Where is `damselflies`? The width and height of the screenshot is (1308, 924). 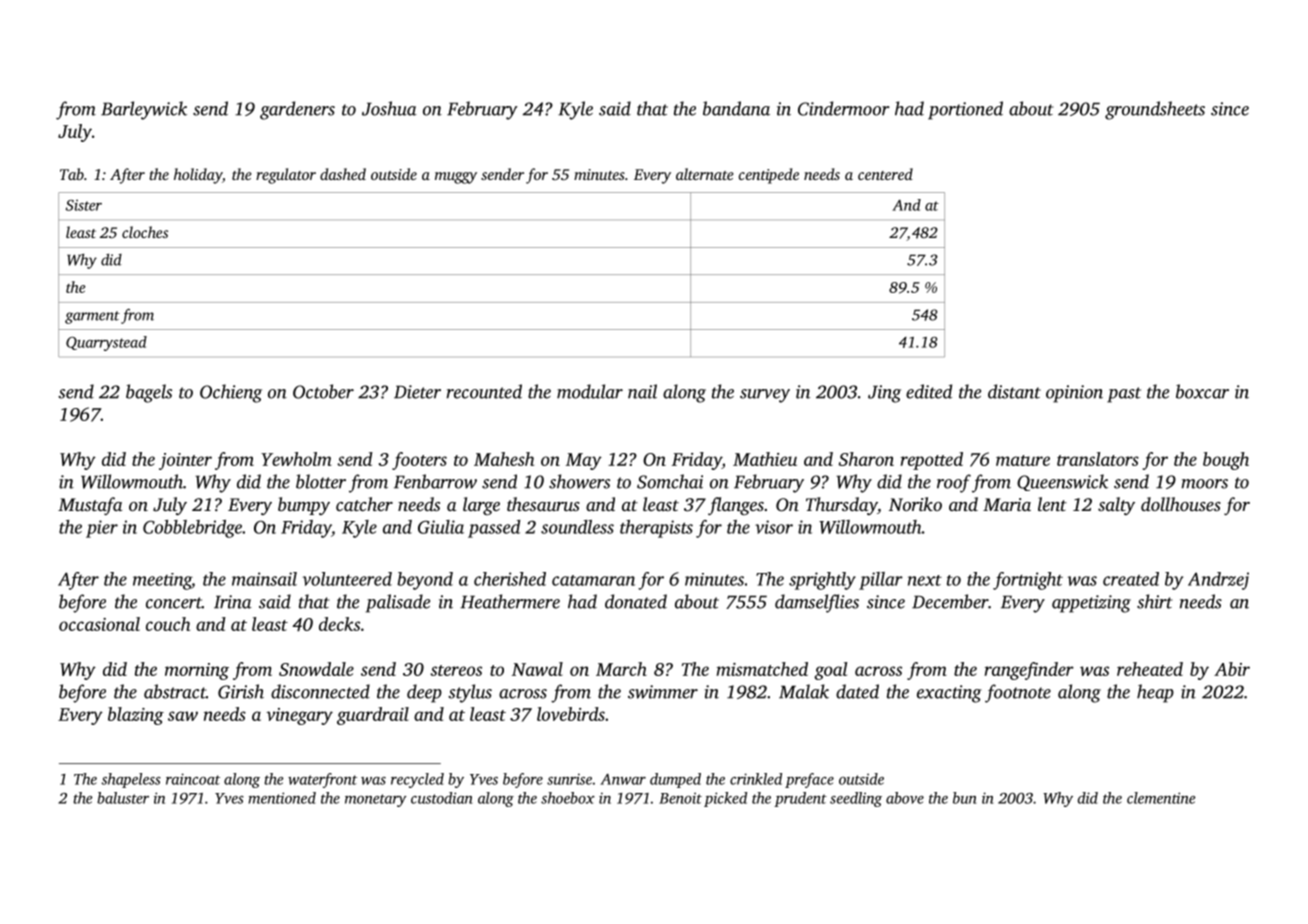
damselflies is located at coordinates (817, 603).
